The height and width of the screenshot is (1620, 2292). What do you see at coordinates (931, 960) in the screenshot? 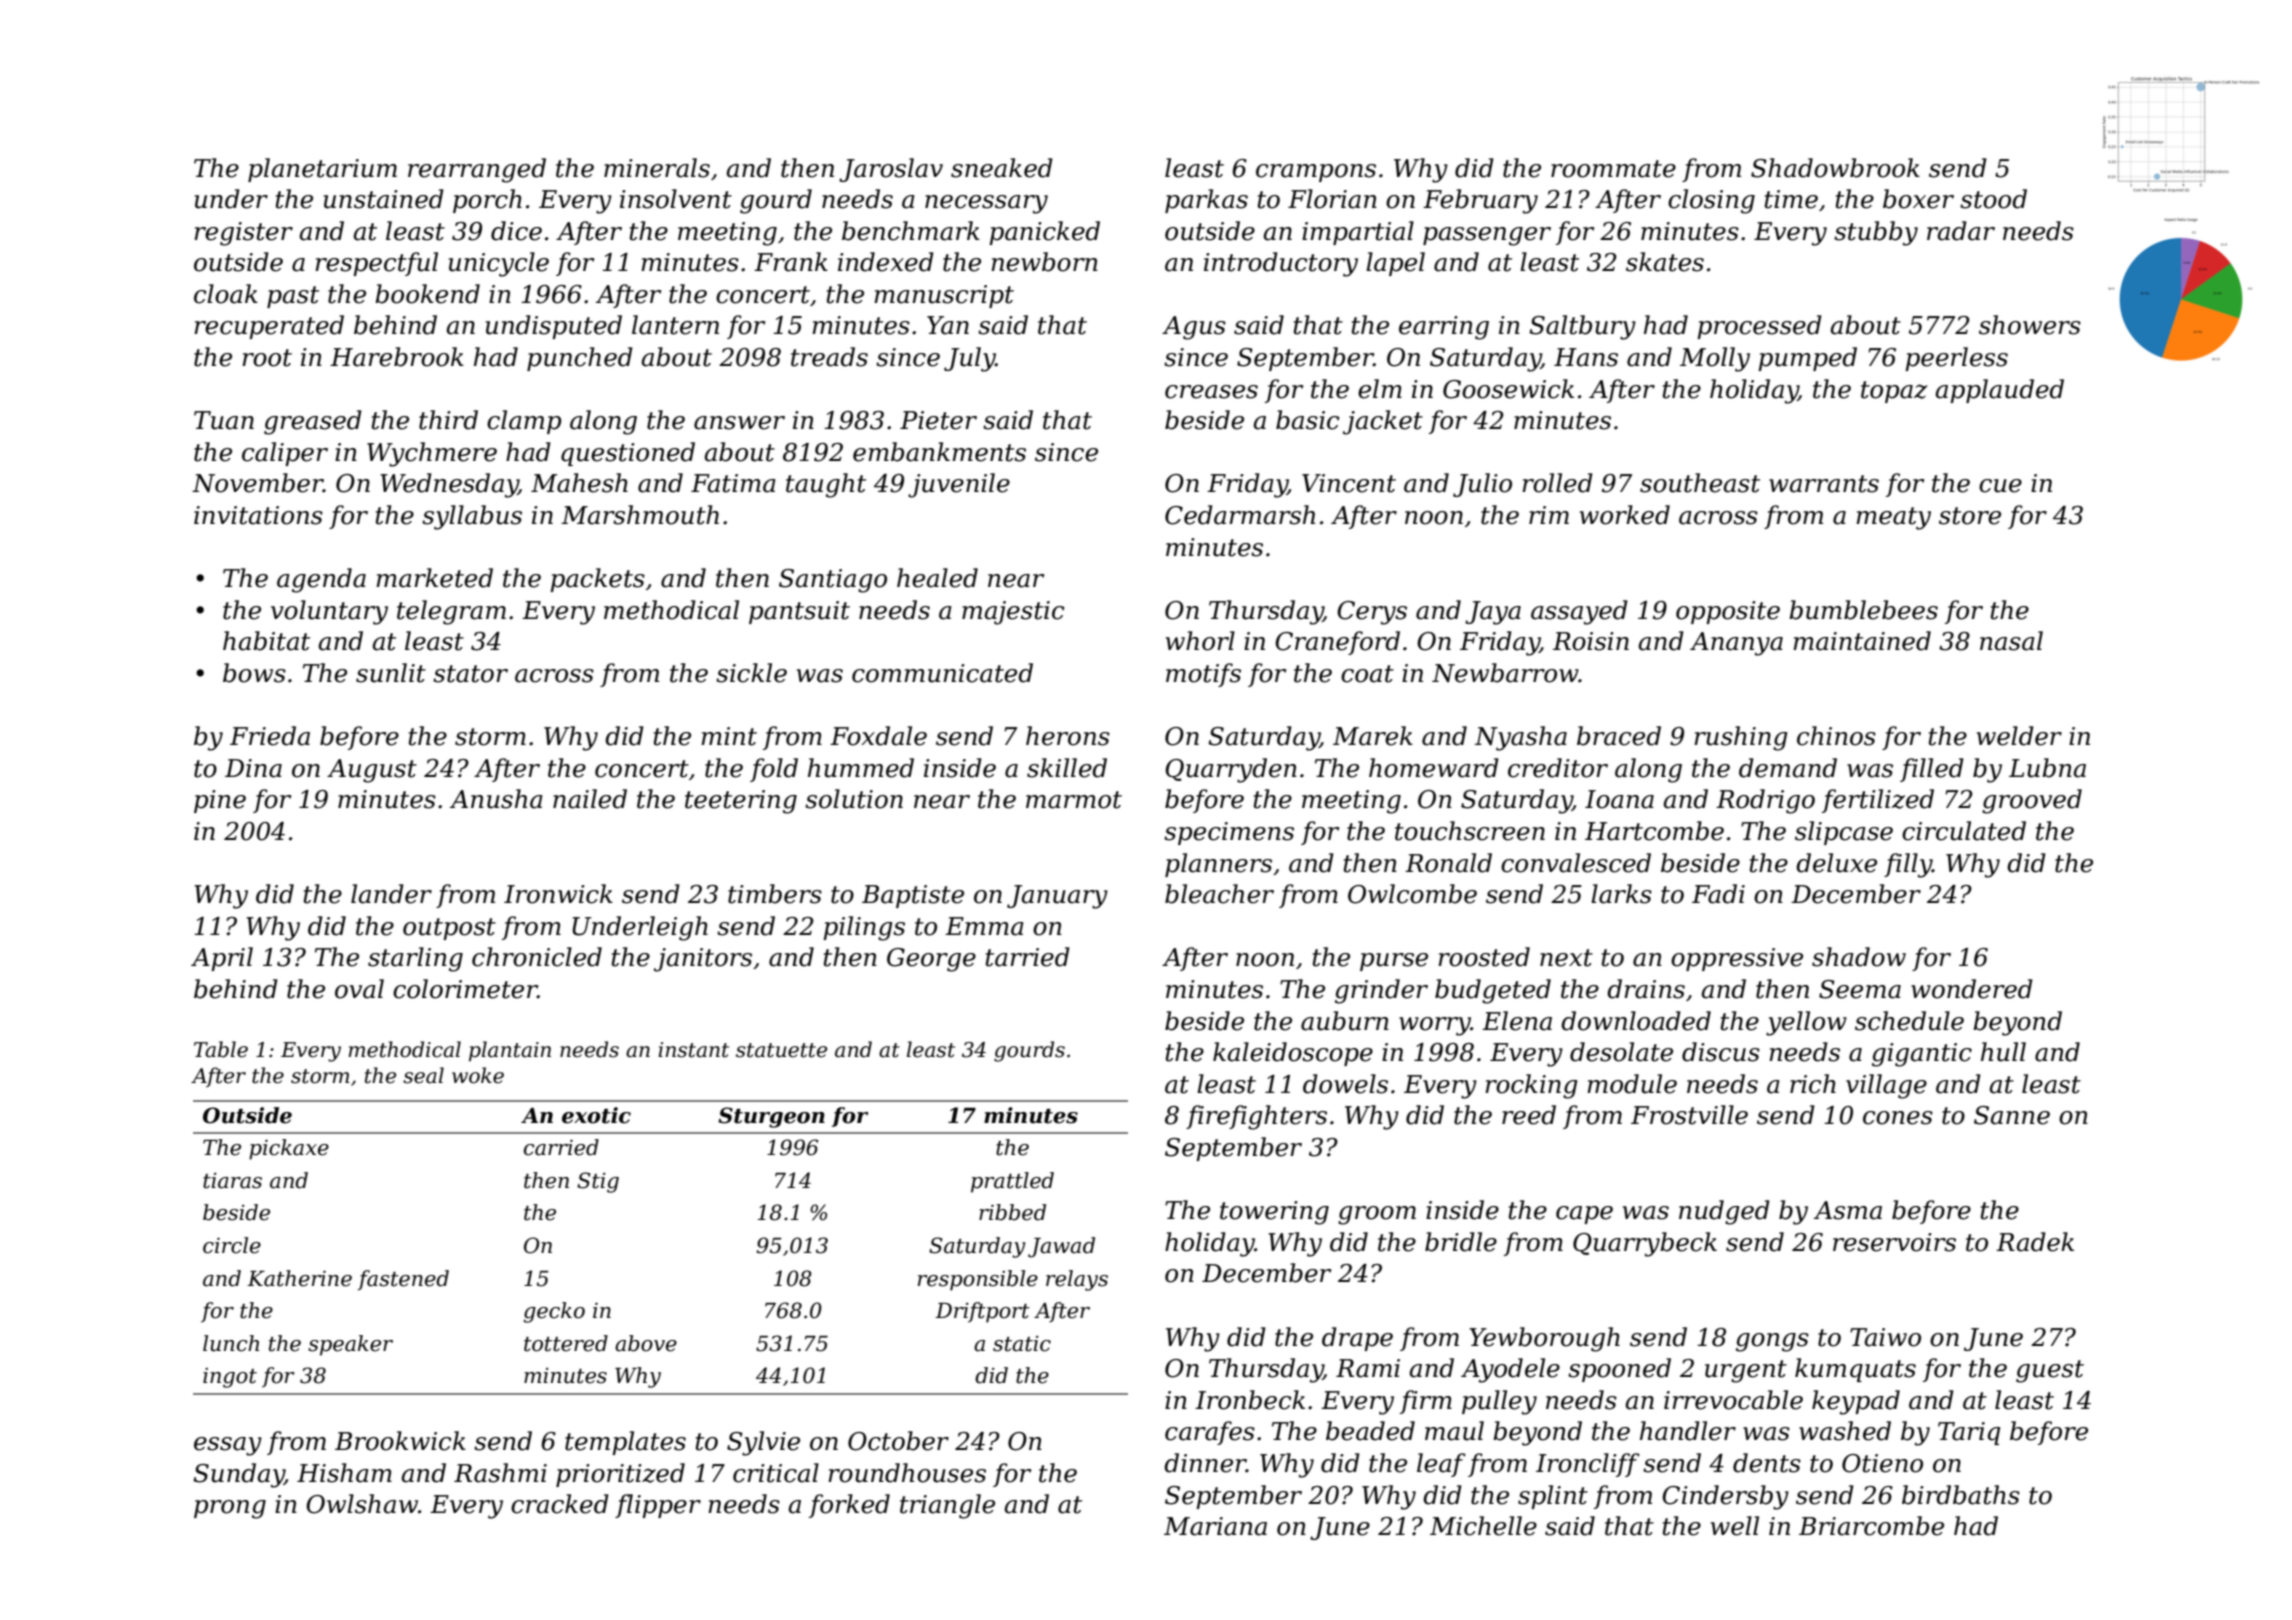
I see `George` at bounding box center [931, 960].
